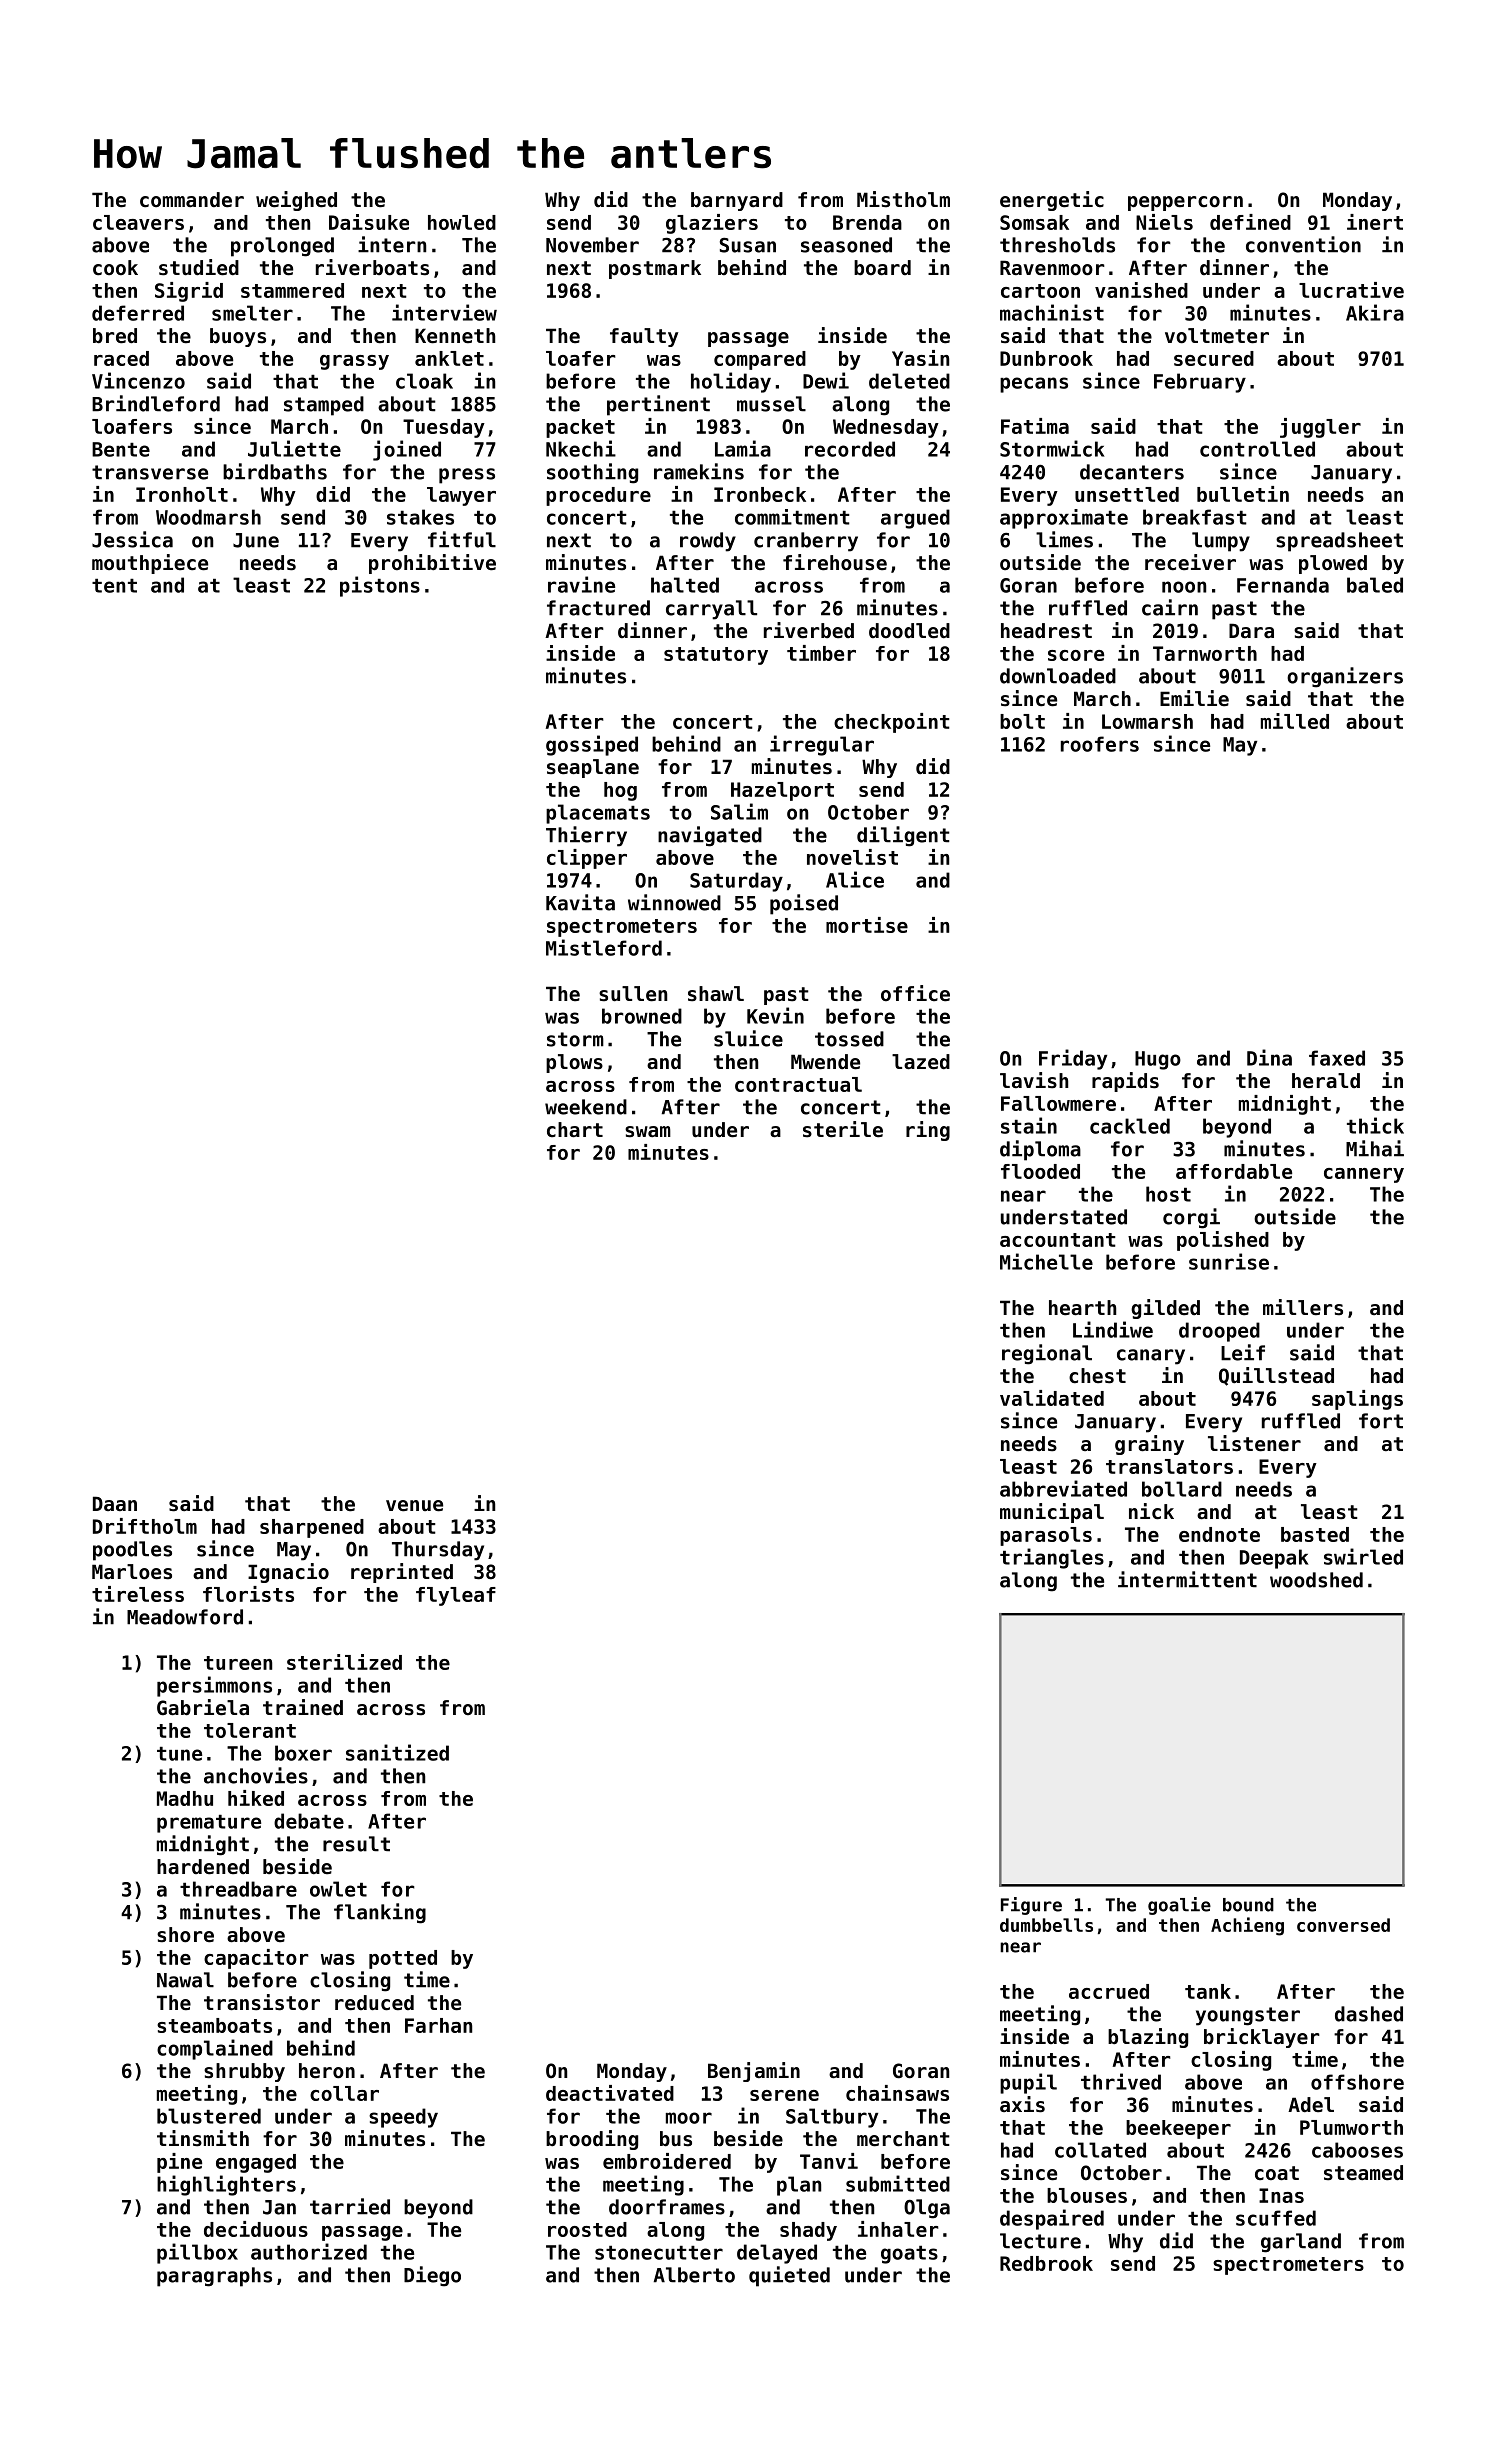  I want to click on validated, so click(1052, 1398).
